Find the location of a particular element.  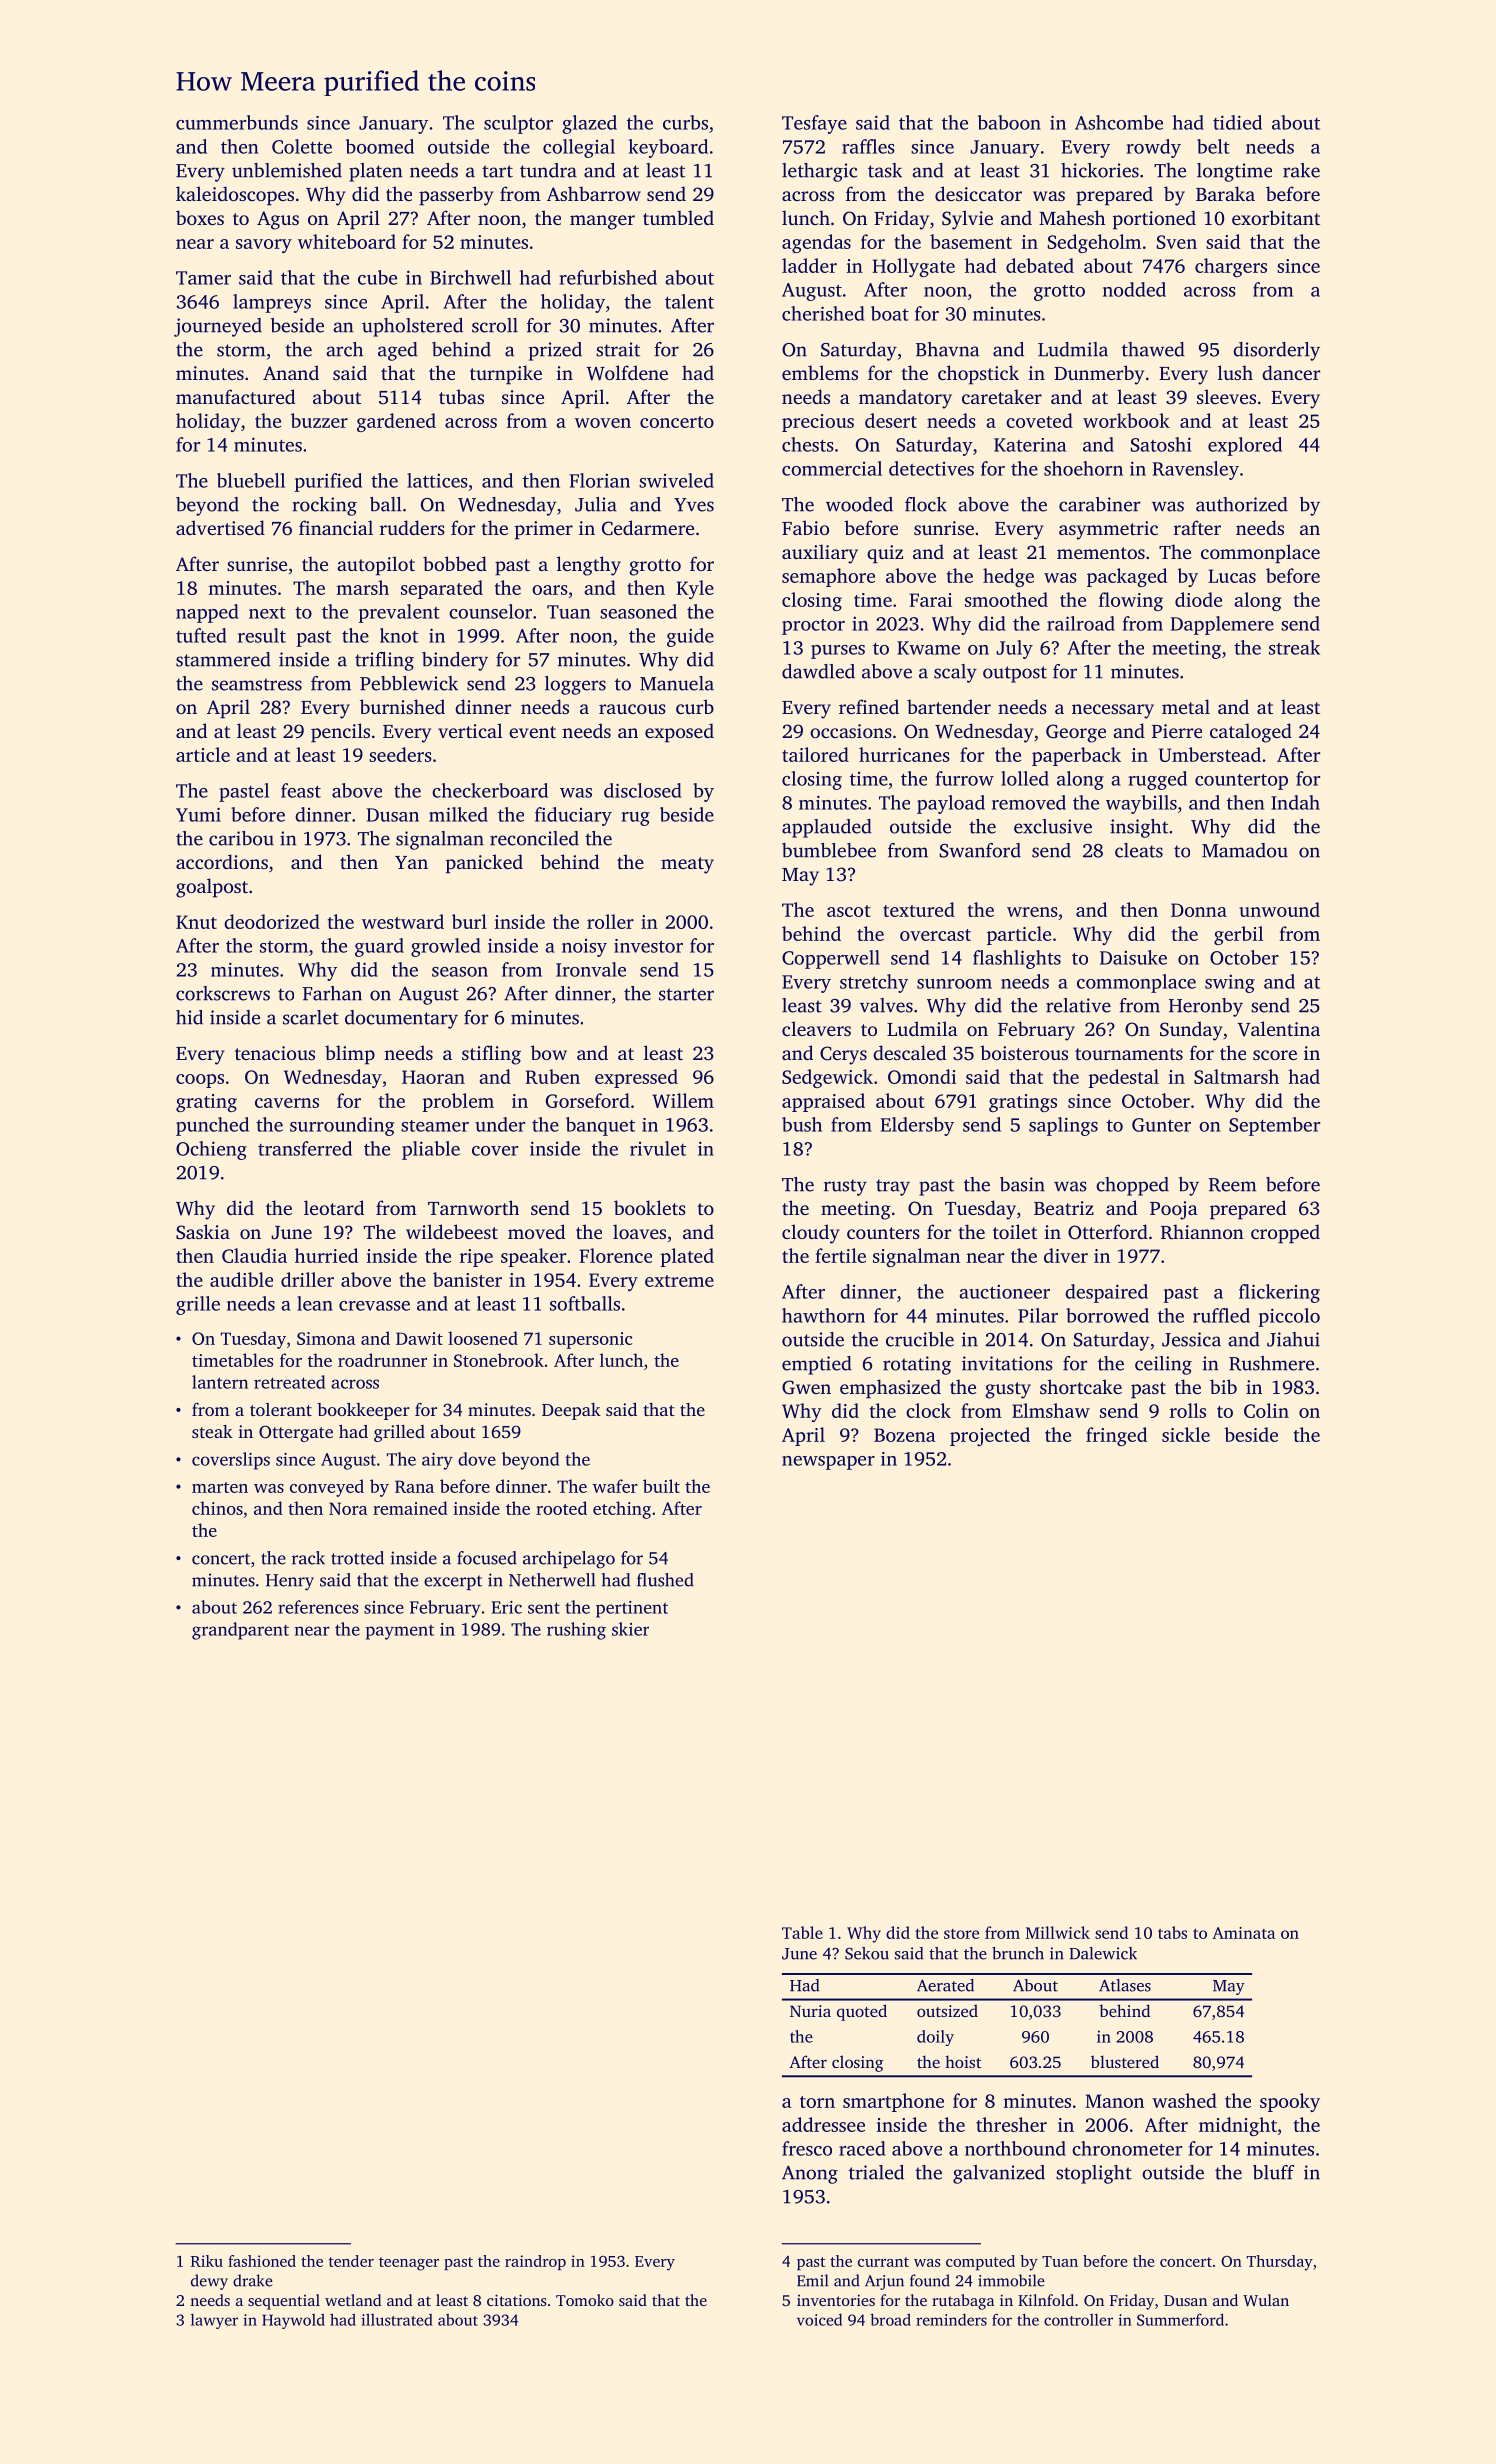

broad is located at coordinates (890, 2319).
